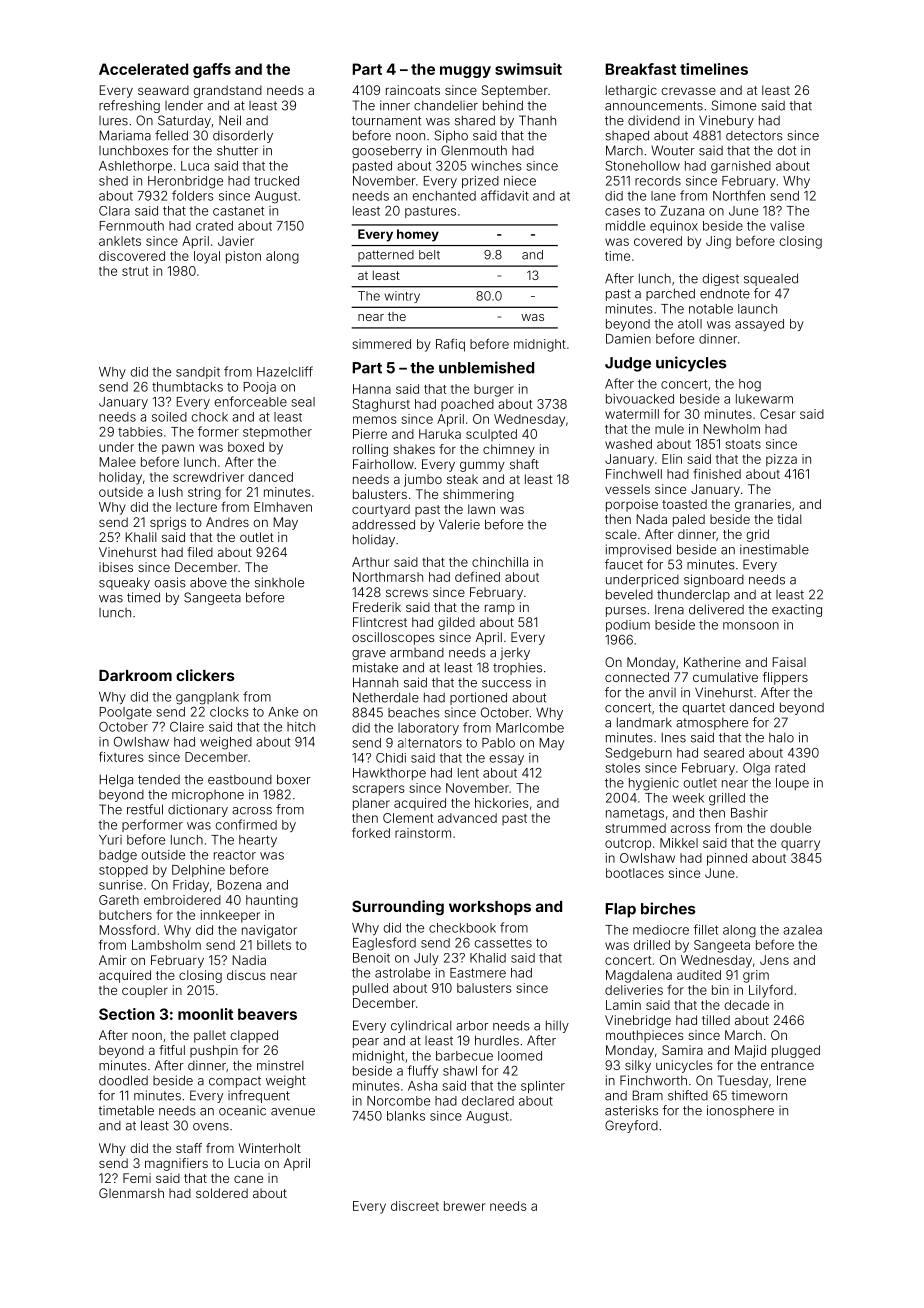 Image resolution: width=924 pixels, height=1308 pixels. I want to click on Elmhaven, so click(283, 507).
